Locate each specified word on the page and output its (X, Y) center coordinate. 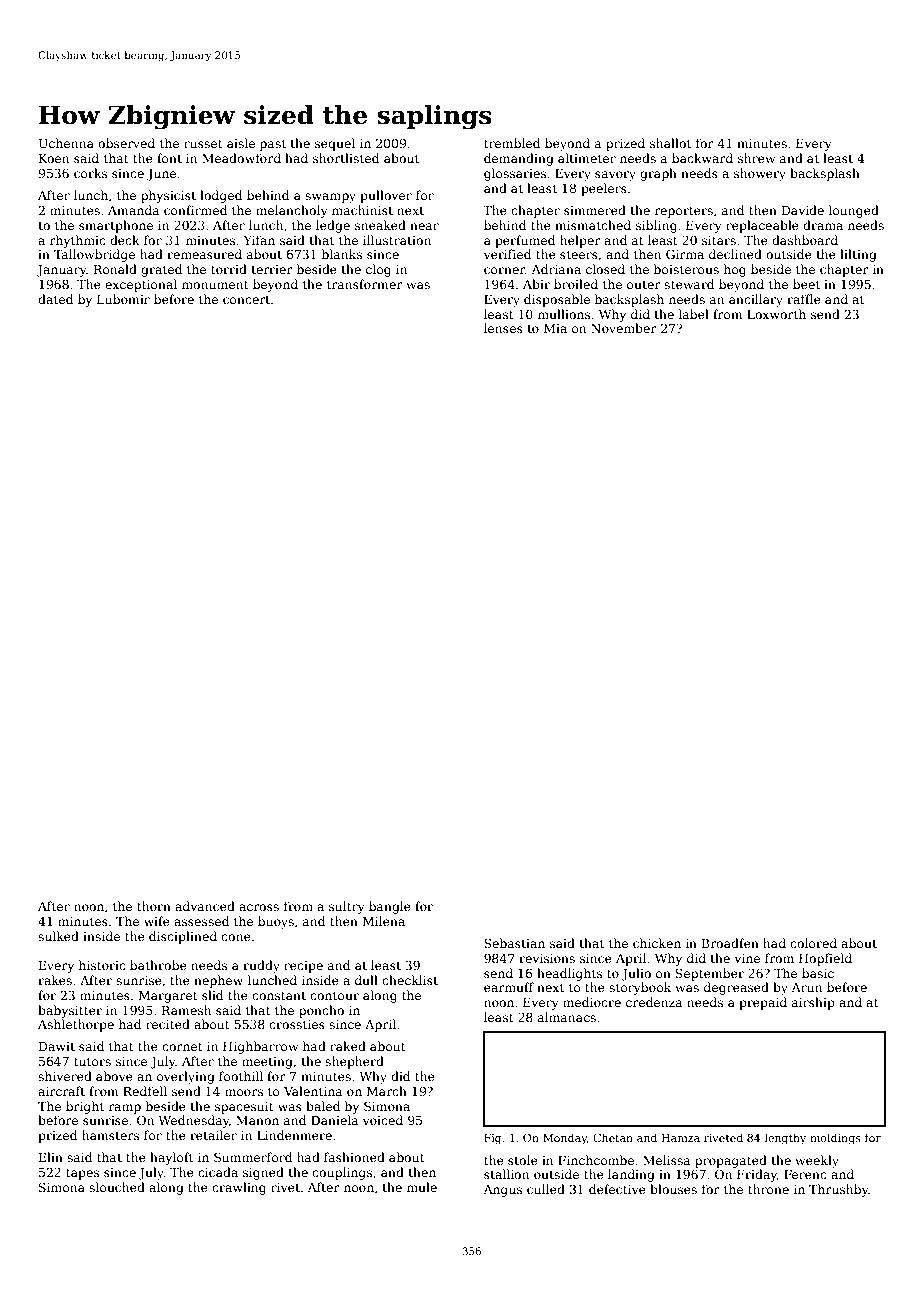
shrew (756, 158)
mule (422, 1187)
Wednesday (193, 1121)
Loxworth (776, 314)
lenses (503, 328)
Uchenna (66, 143)
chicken (657, 943)
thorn (154, 906)
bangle (390, 907)
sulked (58, 936)
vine (747, 958)
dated (55, 299)
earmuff (509, 987)
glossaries (515, 174)
